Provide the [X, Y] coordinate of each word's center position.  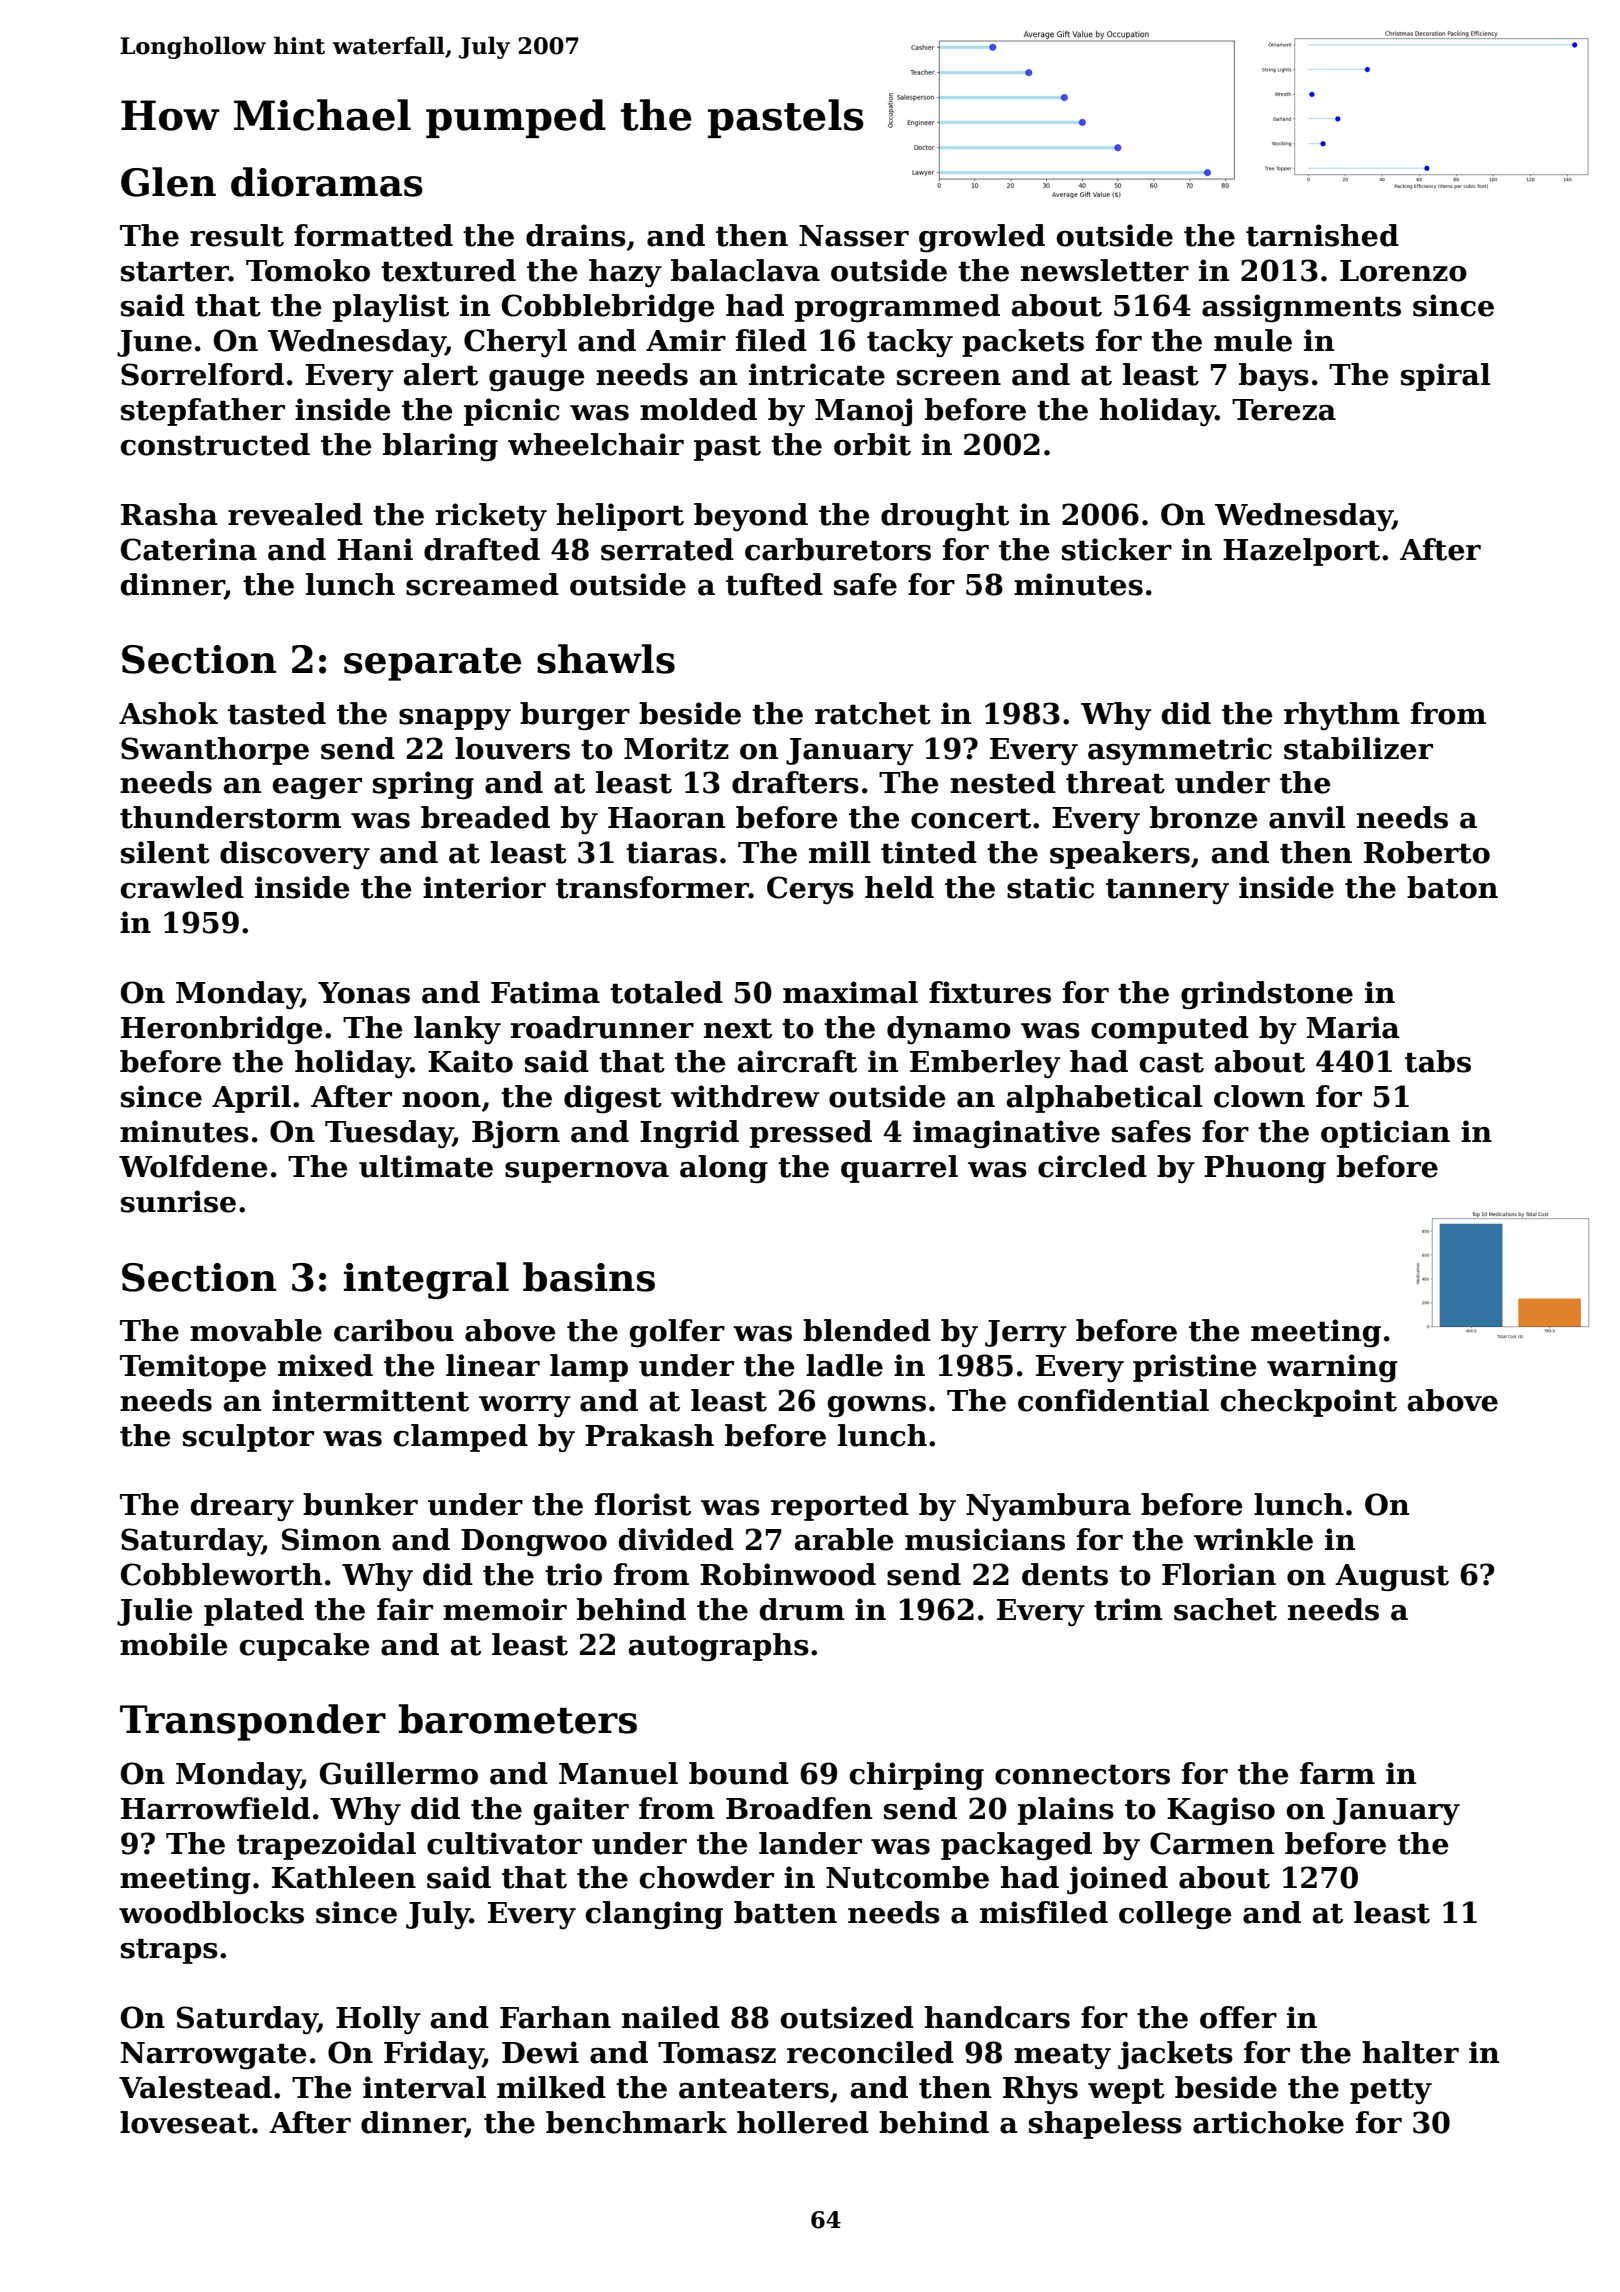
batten [785, 1912]
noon [441, 1100]
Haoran [666, 818]
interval [424, 2087]
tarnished [1322, 235]
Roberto [1427, 852]
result [237, 235]
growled [982, 238]
